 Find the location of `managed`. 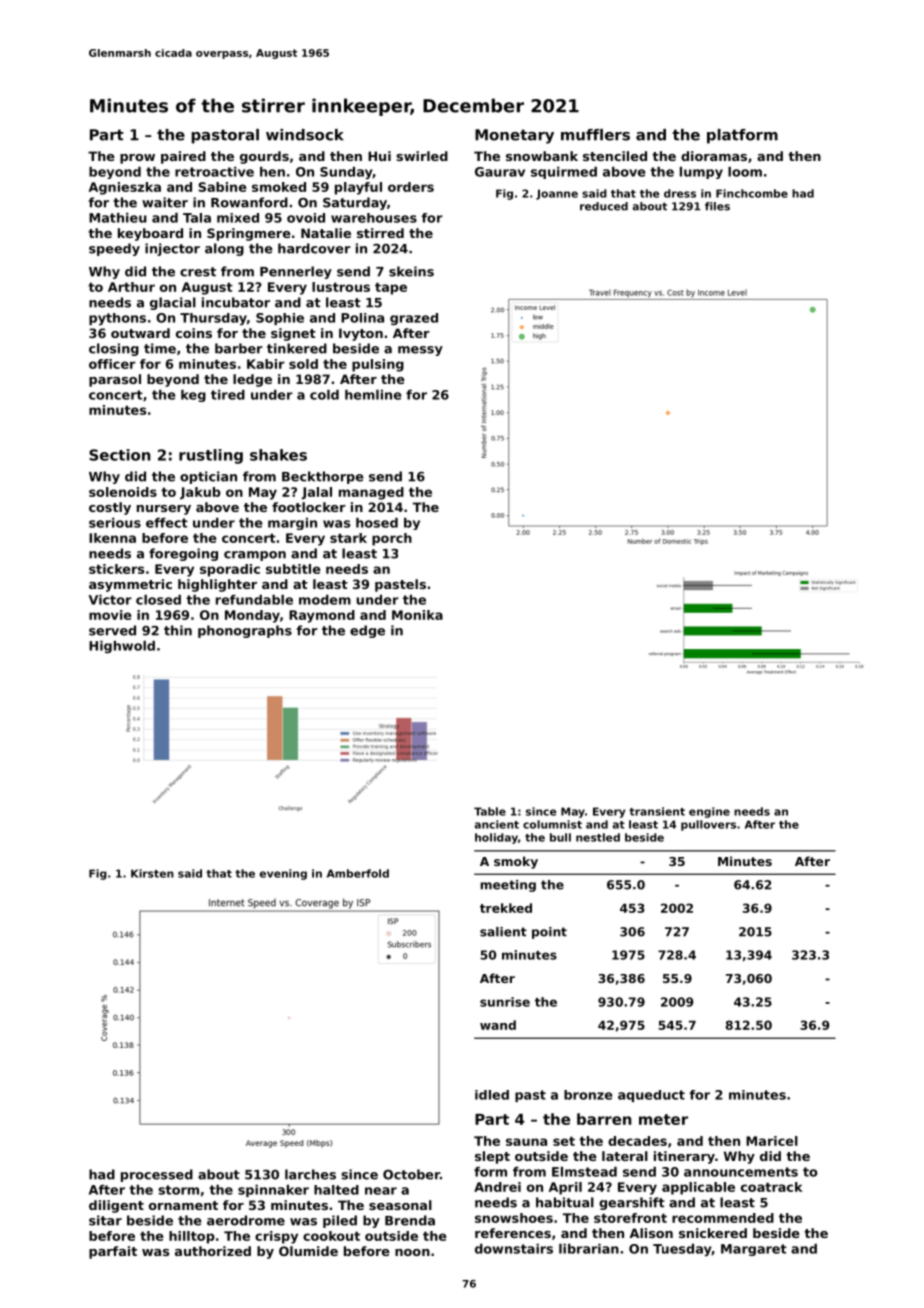

managed is located at coordinates (371, 493).
